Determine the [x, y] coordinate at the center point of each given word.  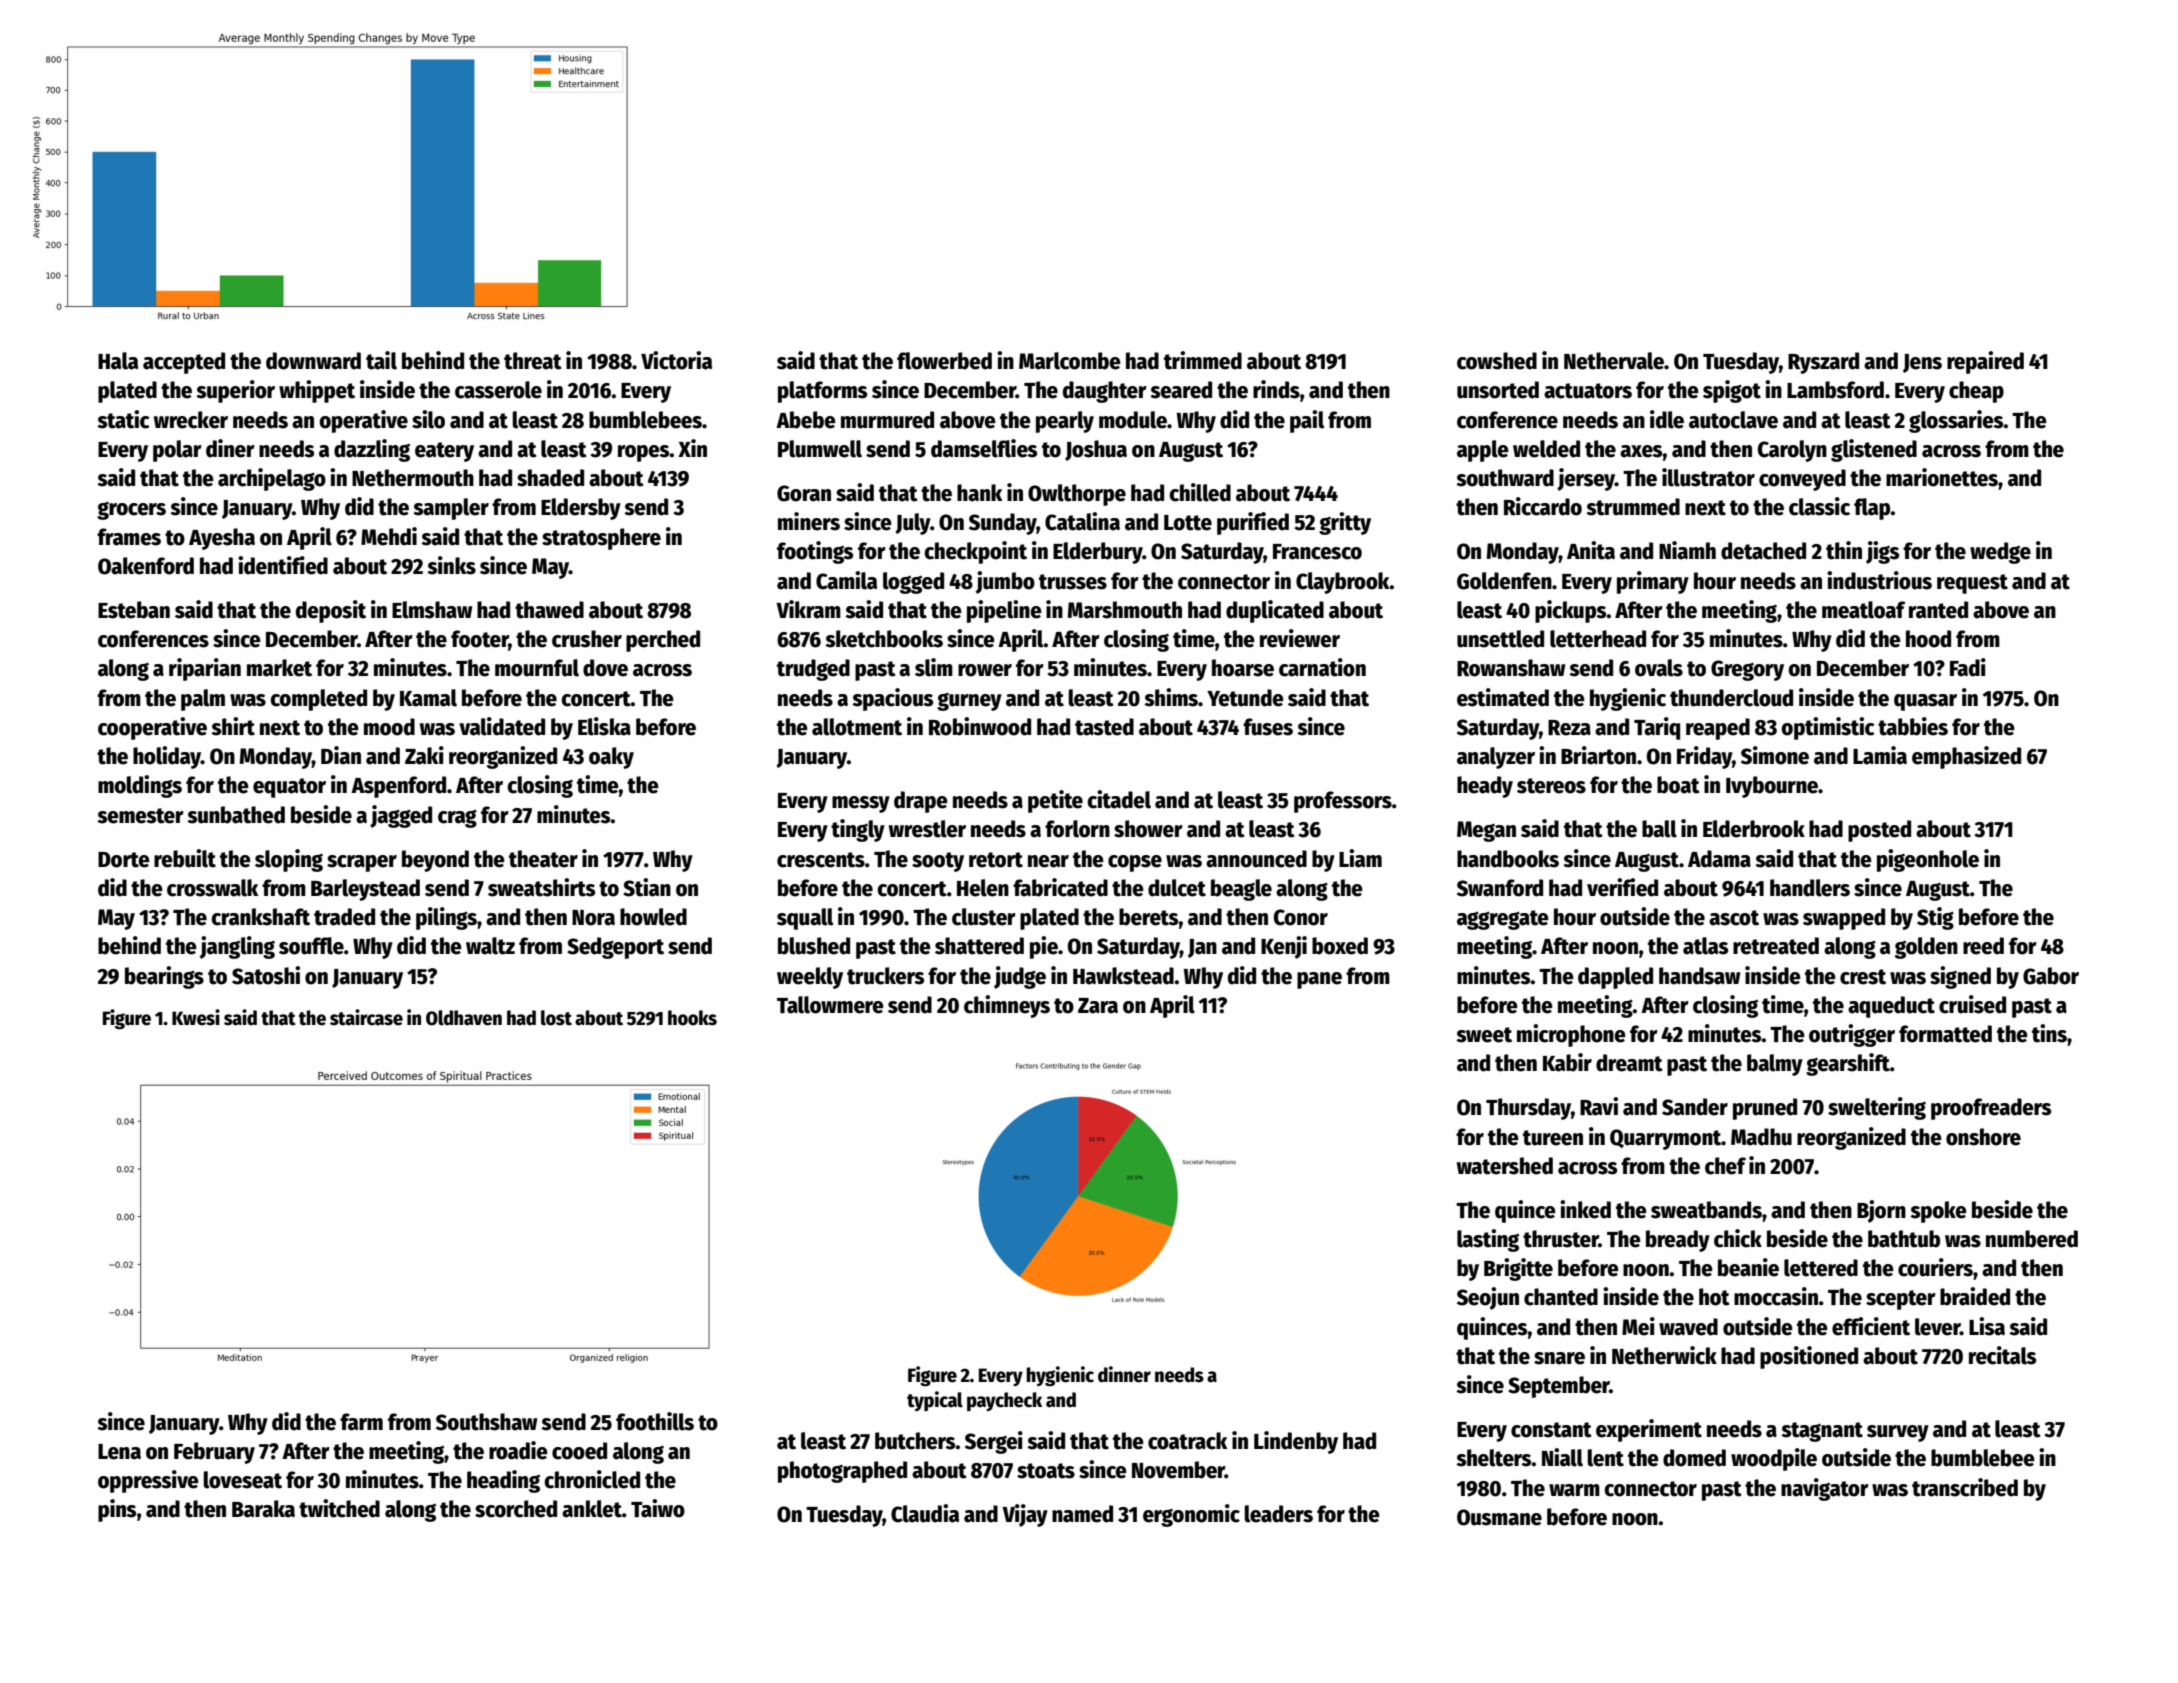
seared [1181, 390]
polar [177, 451]
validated [502, 726]
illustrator [1708, 477]
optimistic [1828, 728]
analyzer [1496, 758]
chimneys [1007, 1006]
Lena [119, 1452]
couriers [1935, 1267]
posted [1879, 831]
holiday [167, 757]
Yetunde [1245, 698]
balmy [1775, 1065]
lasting [1488, 1240]
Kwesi [196, 1017]
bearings [164, 977]
